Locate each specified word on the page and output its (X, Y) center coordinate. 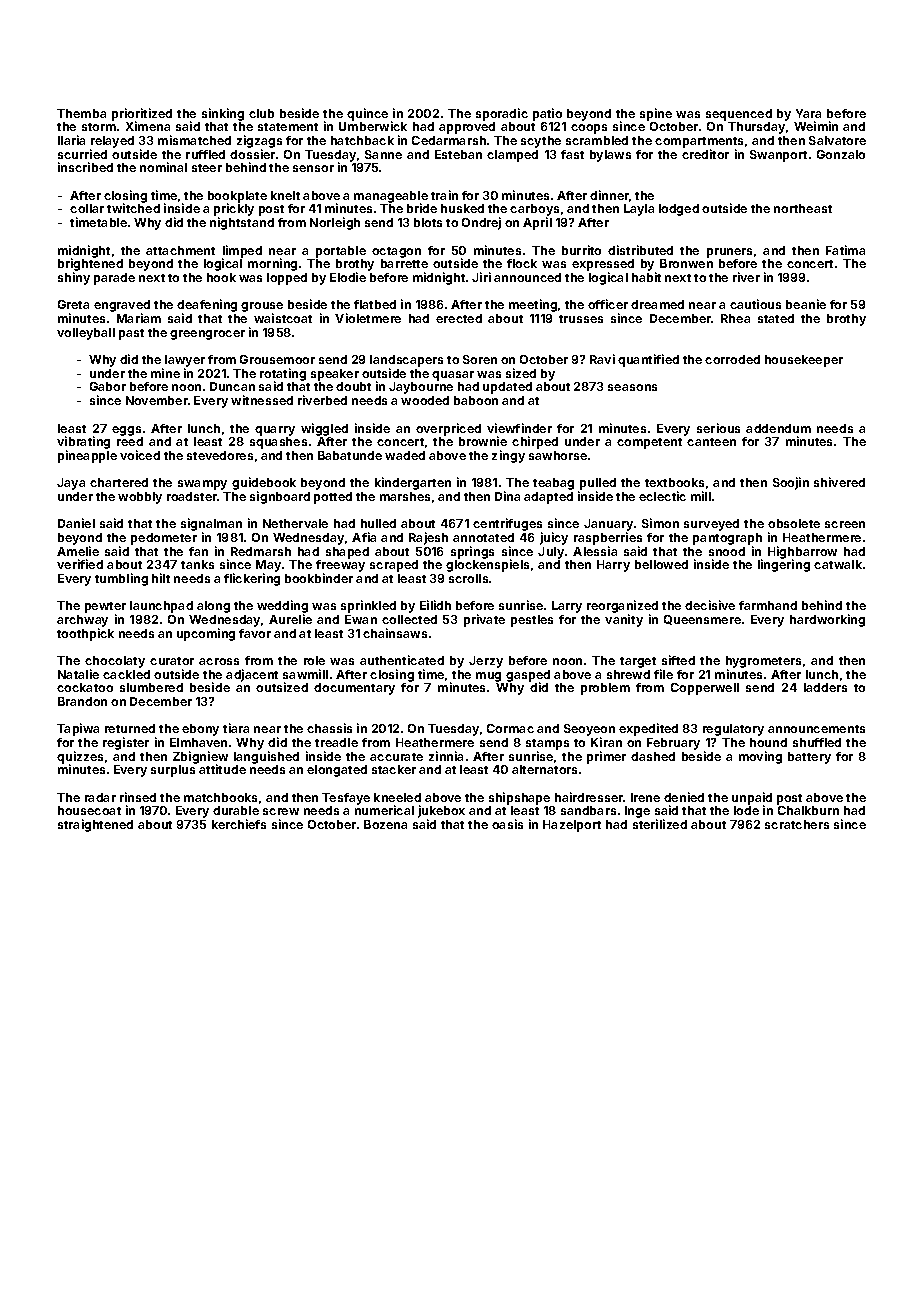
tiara (236, 728)
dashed (653, 756)
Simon (660, 523)
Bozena (385, 824)
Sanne (383, 154)
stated (776, 318)
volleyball (86, 334)
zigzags (259, 141)
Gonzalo (841, 154)
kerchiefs (239, 824)
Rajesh (428, 538)
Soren (480, 359)
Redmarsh (261, 551)
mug (488, 677)
